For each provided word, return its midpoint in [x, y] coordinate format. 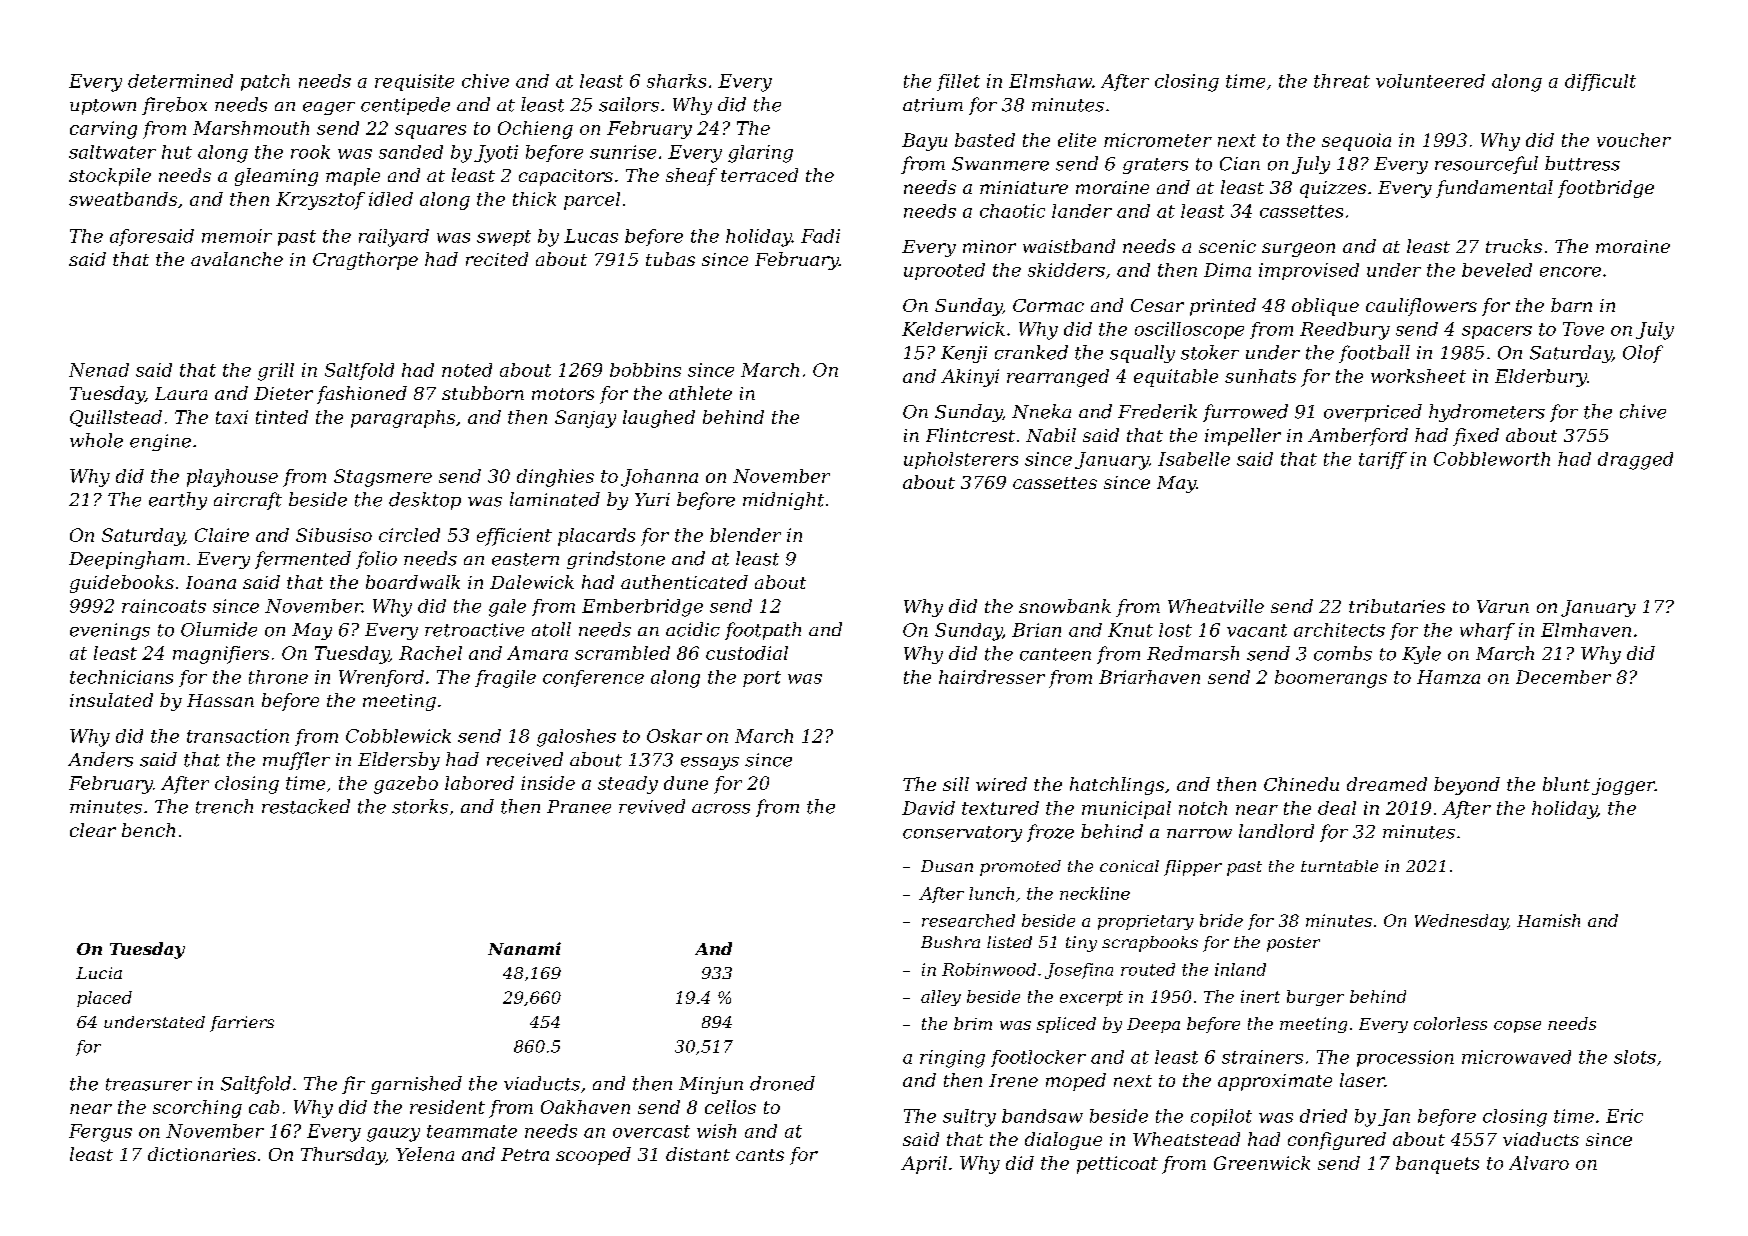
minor [989, 246]
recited [497, 259]
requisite [414, 82]
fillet [958, 82]
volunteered [1430, 81]
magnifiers [221, 655]
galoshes [576, 738]
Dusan [947, 866]
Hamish [1548, 920]
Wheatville [1216, 606]
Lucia [99, 973]
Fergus [100, 1133]
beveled [1497, 270]
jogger [1623, 786]
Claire [222, 535]
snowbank [1065, 606]
